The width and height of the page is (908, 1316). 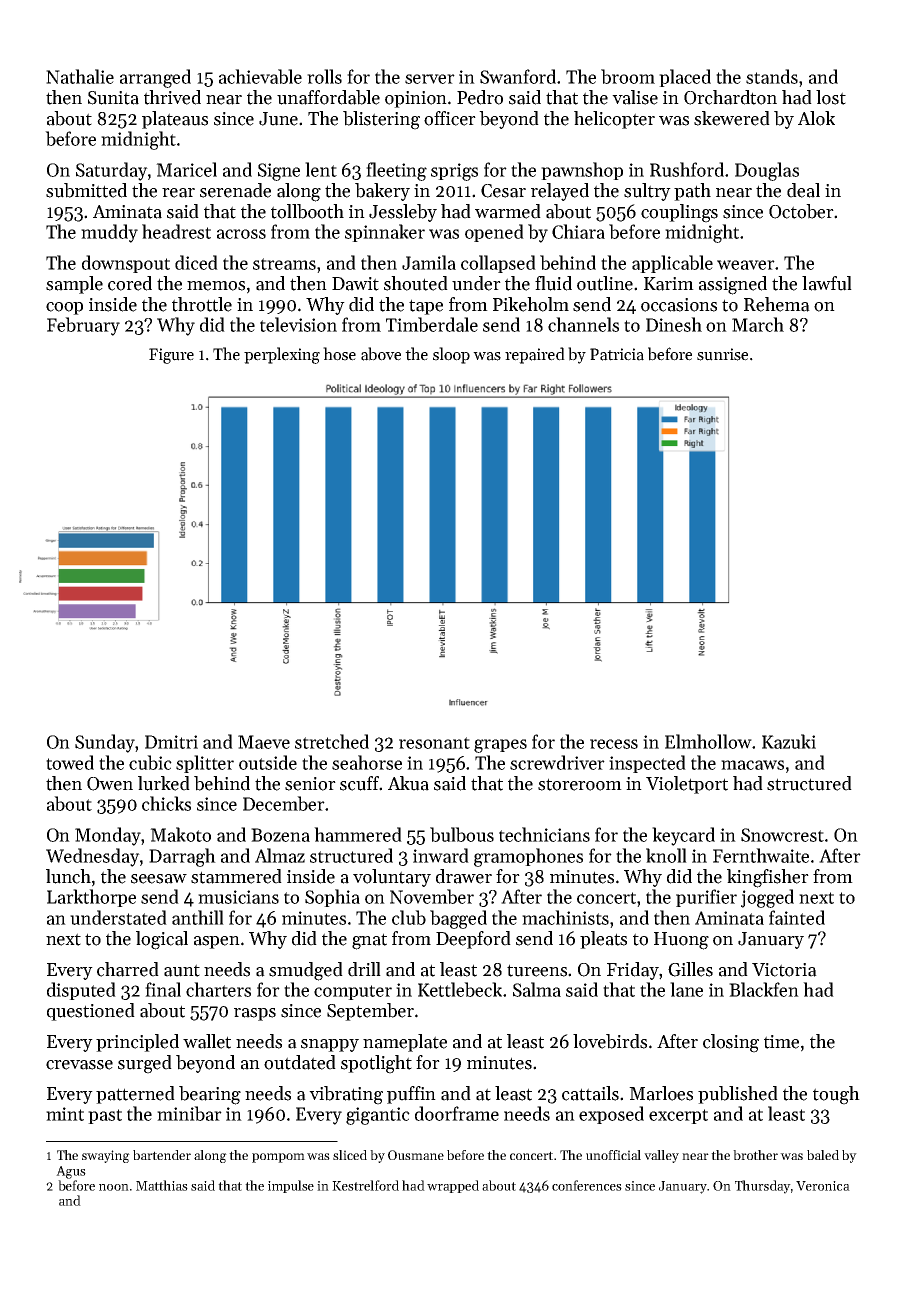 What do you see at coordinates (70, 762) in the page?
I see `towed` at bounding box center [70, 762].
